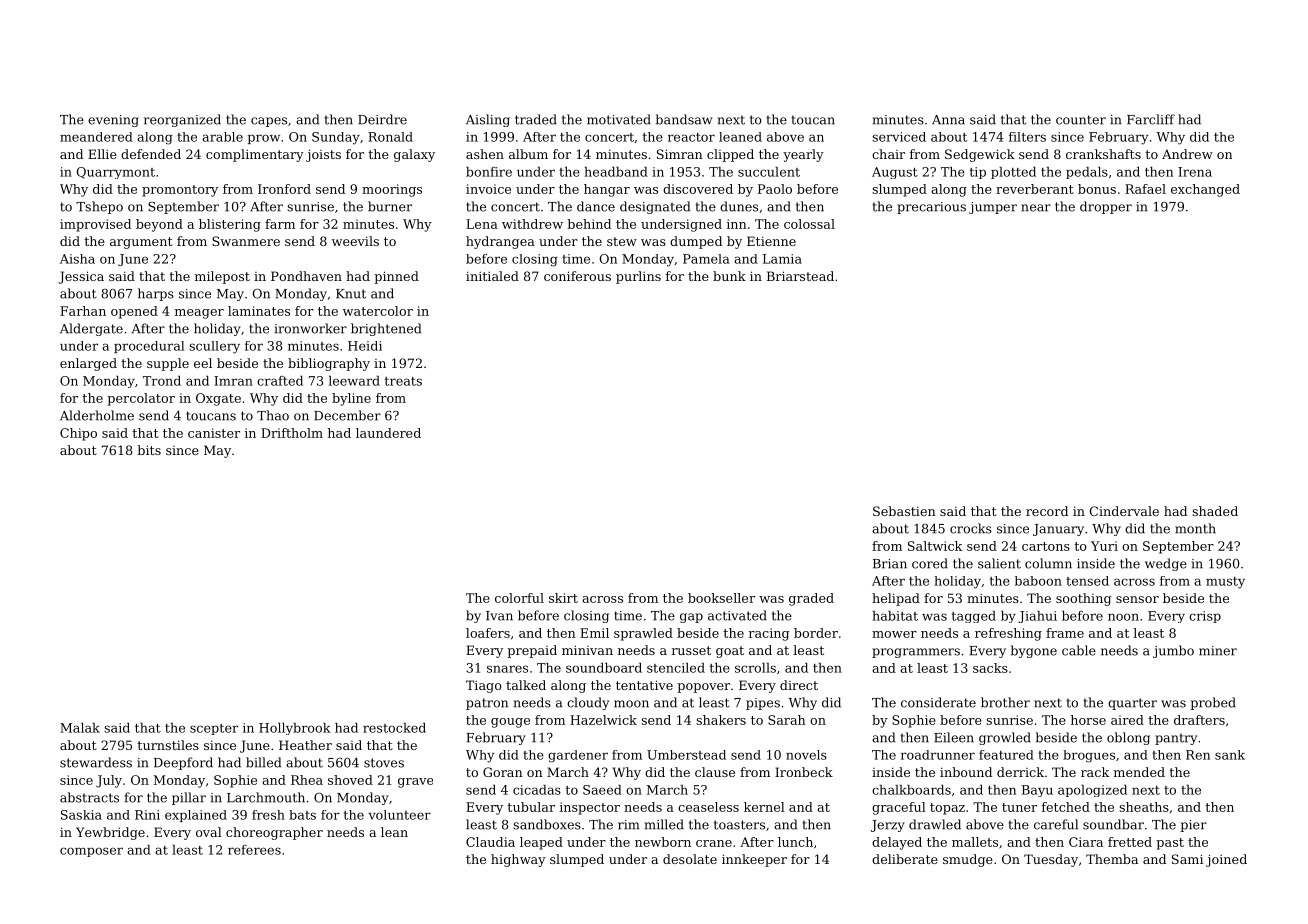  I want to click on cored, so click(930, 563).
